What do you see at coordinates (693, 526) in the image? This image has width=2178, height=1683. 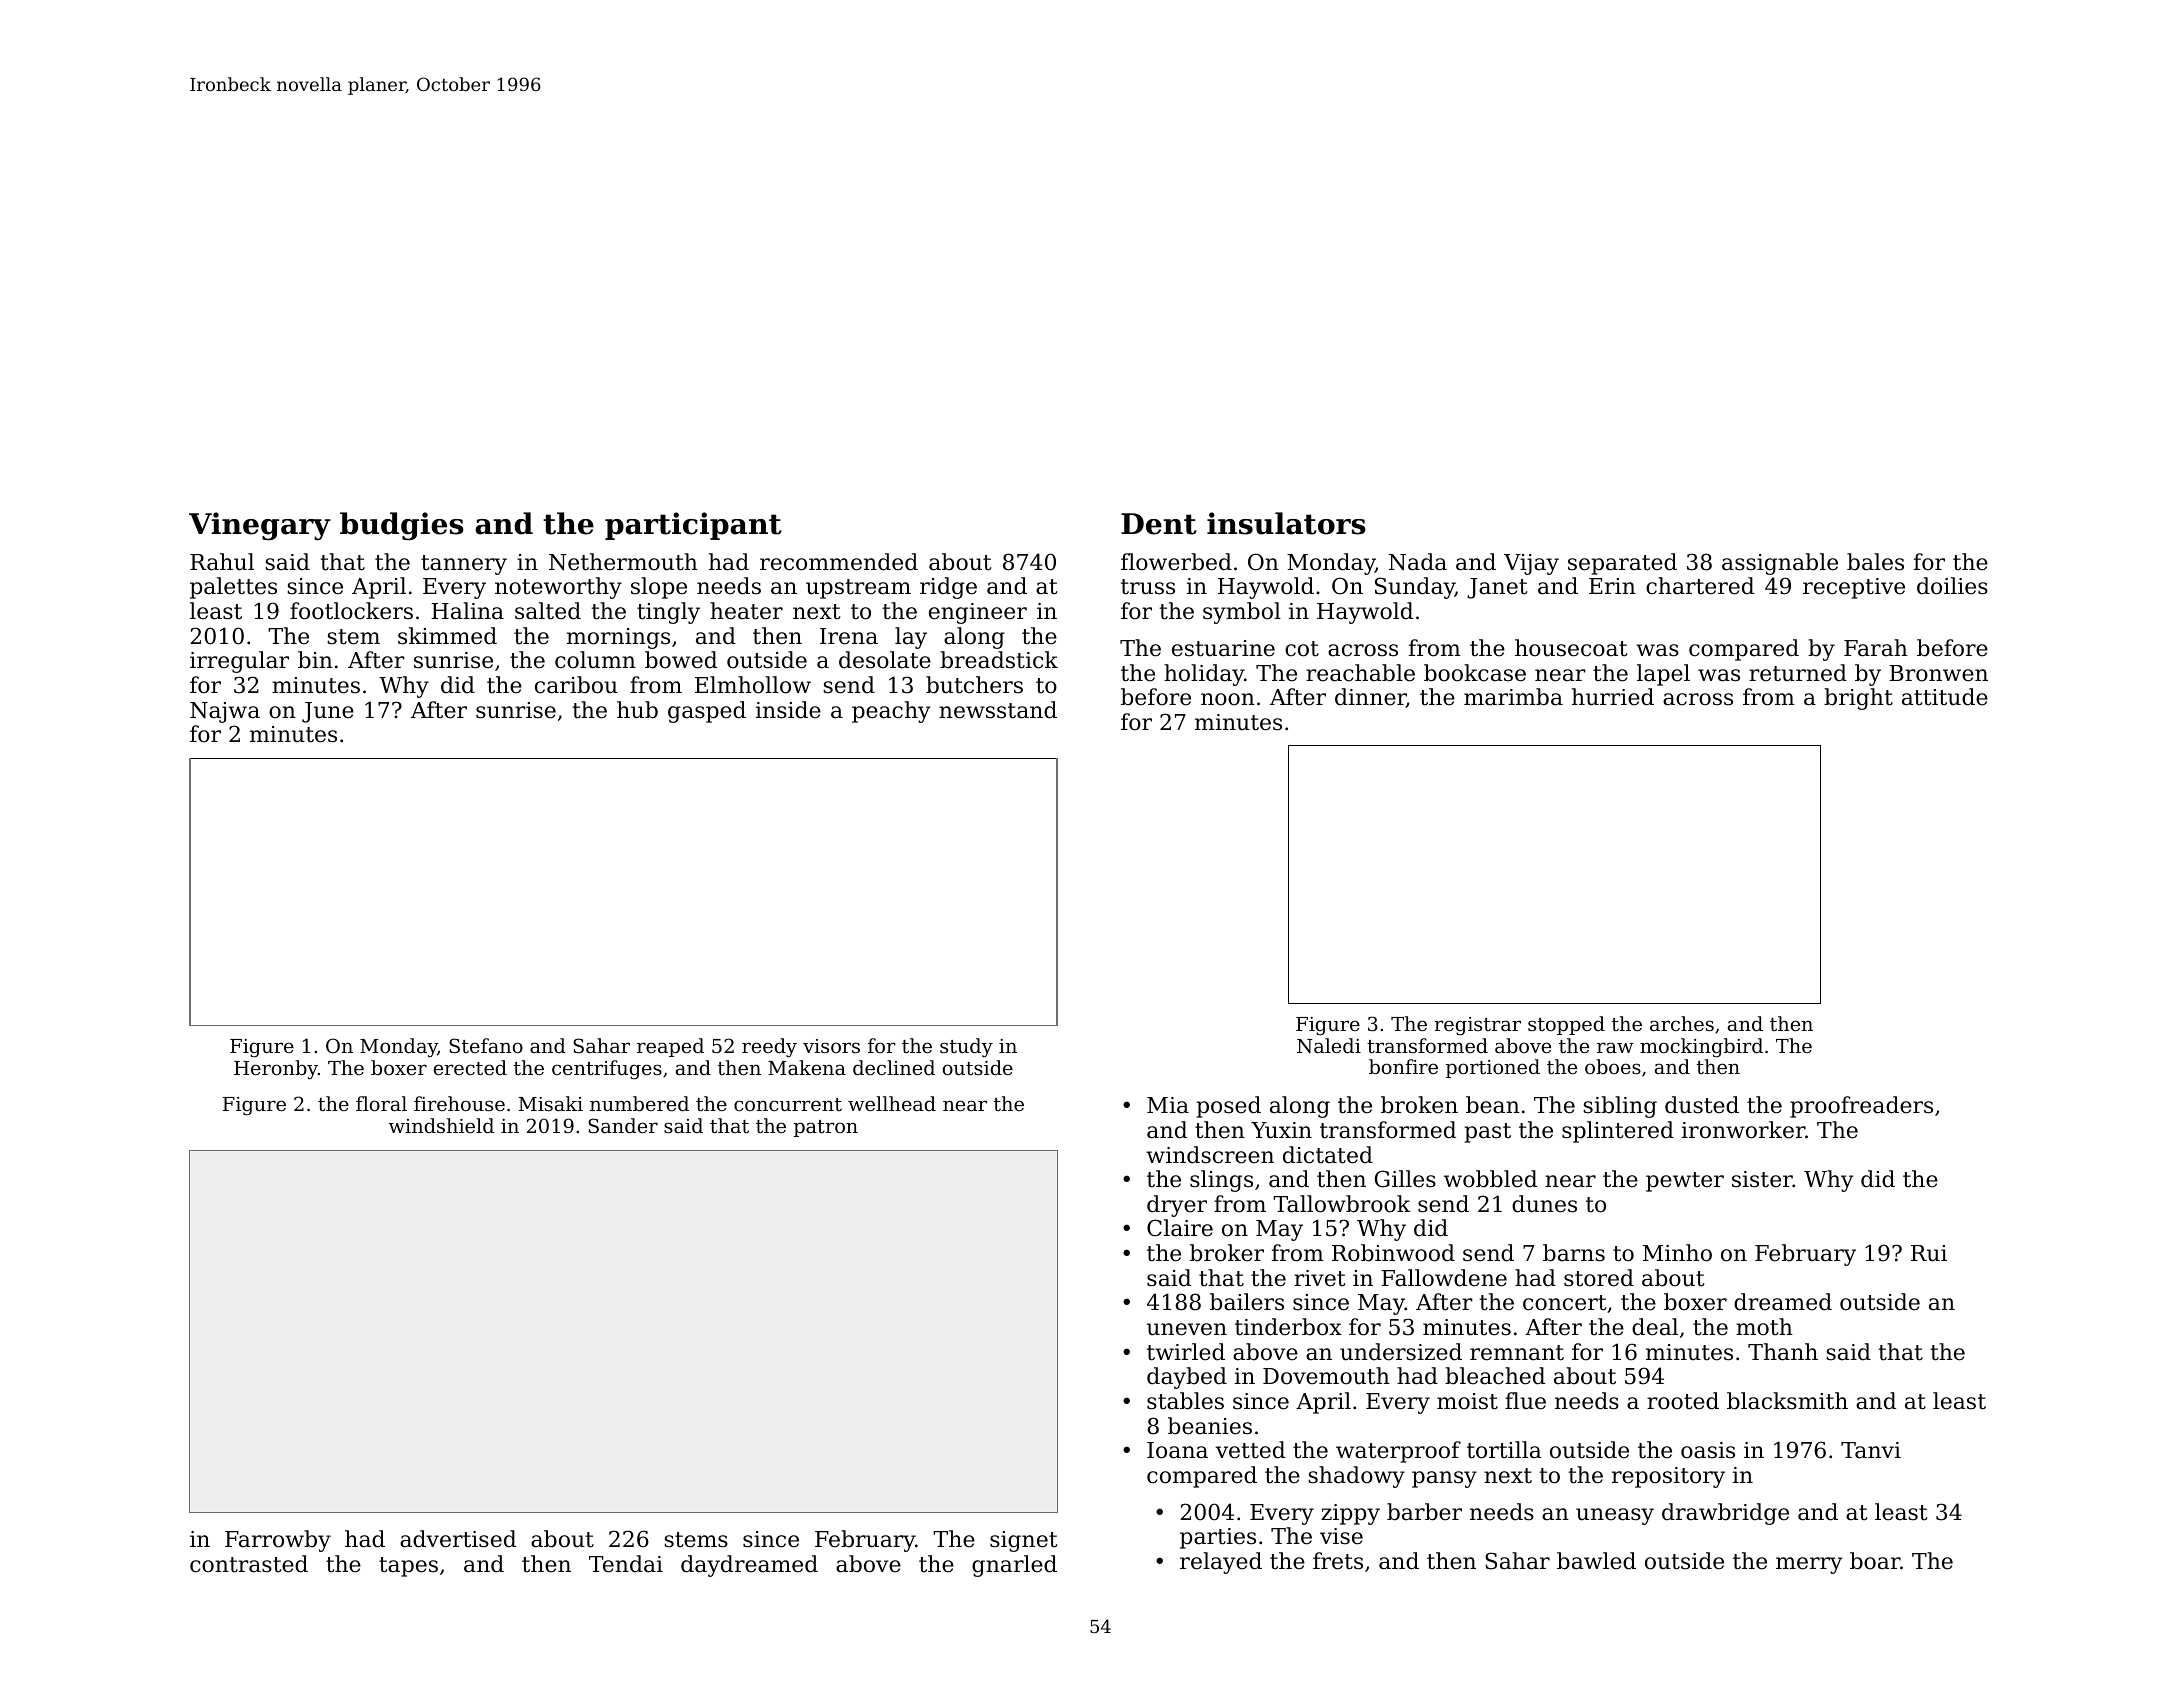 I see `participant` at bounding box center [693, 526].
